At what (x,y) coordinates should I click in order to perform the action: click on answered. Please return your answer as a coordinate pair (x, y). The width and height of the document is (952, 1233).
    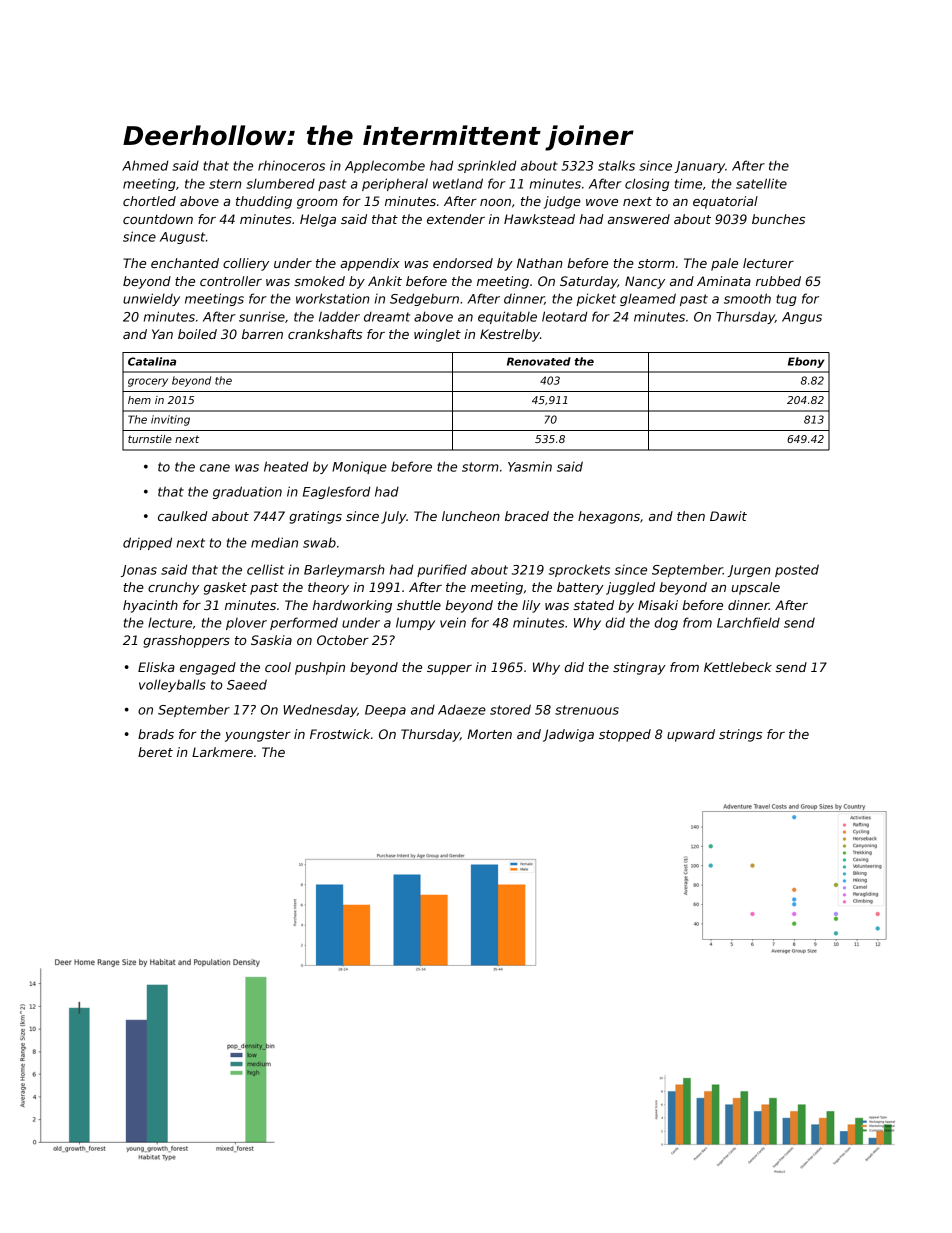
    Looking at the image, I should click on (639, 219).
